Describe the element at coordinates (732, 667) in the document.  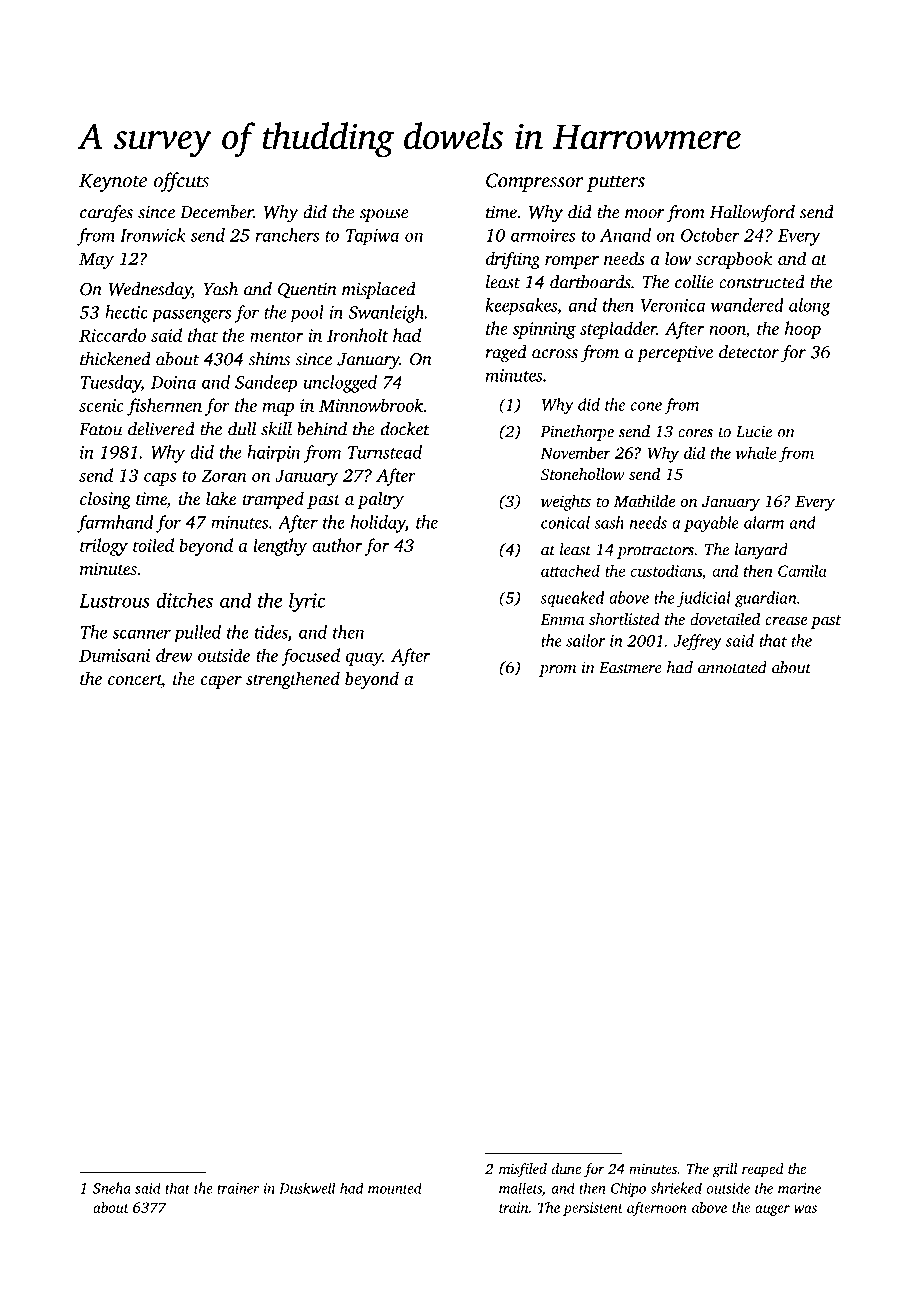
I see `annotated` at that location.
